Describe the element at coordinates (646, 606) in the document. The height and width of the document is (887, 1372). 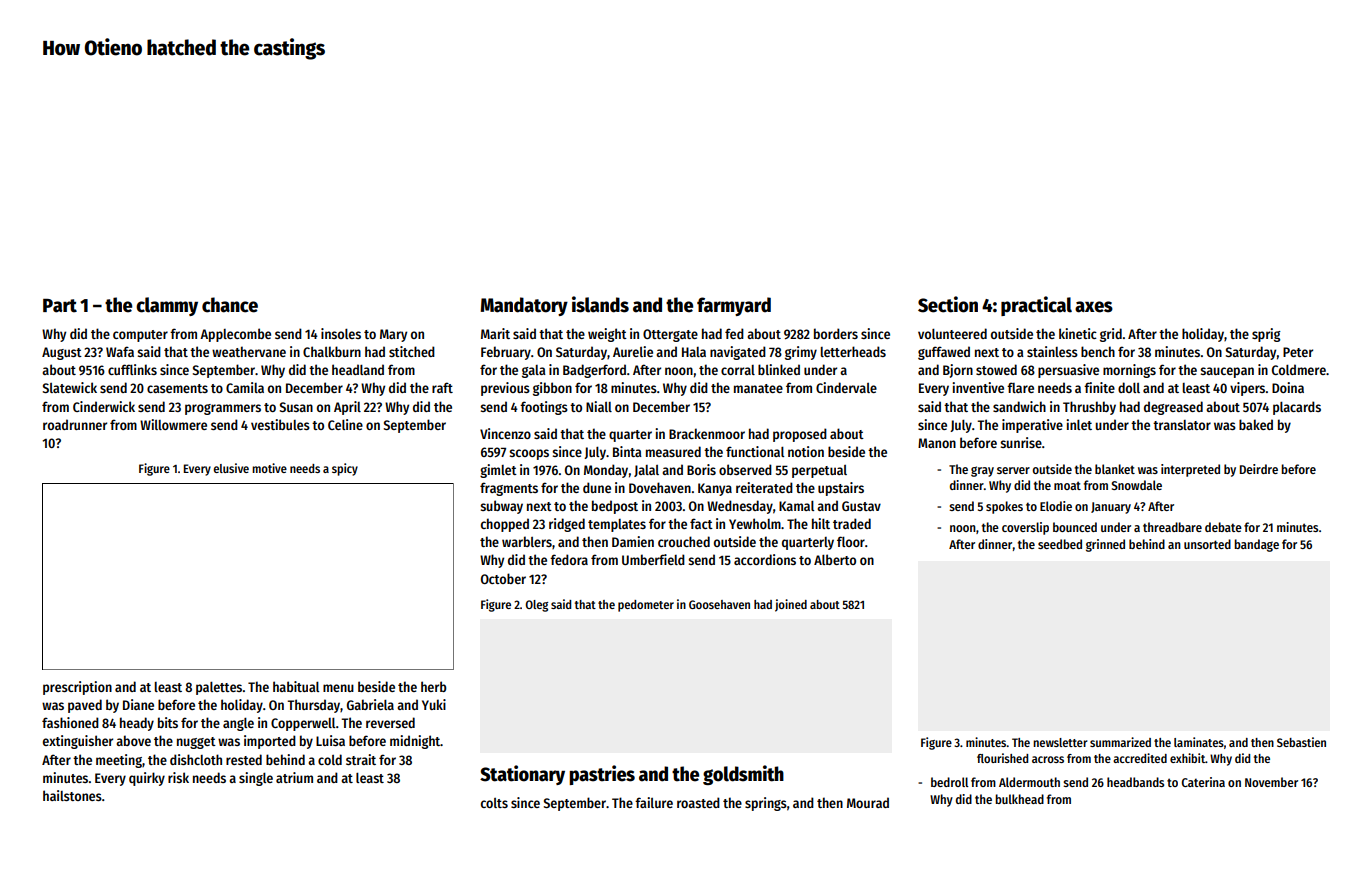
I see `pedometer` at that location.
